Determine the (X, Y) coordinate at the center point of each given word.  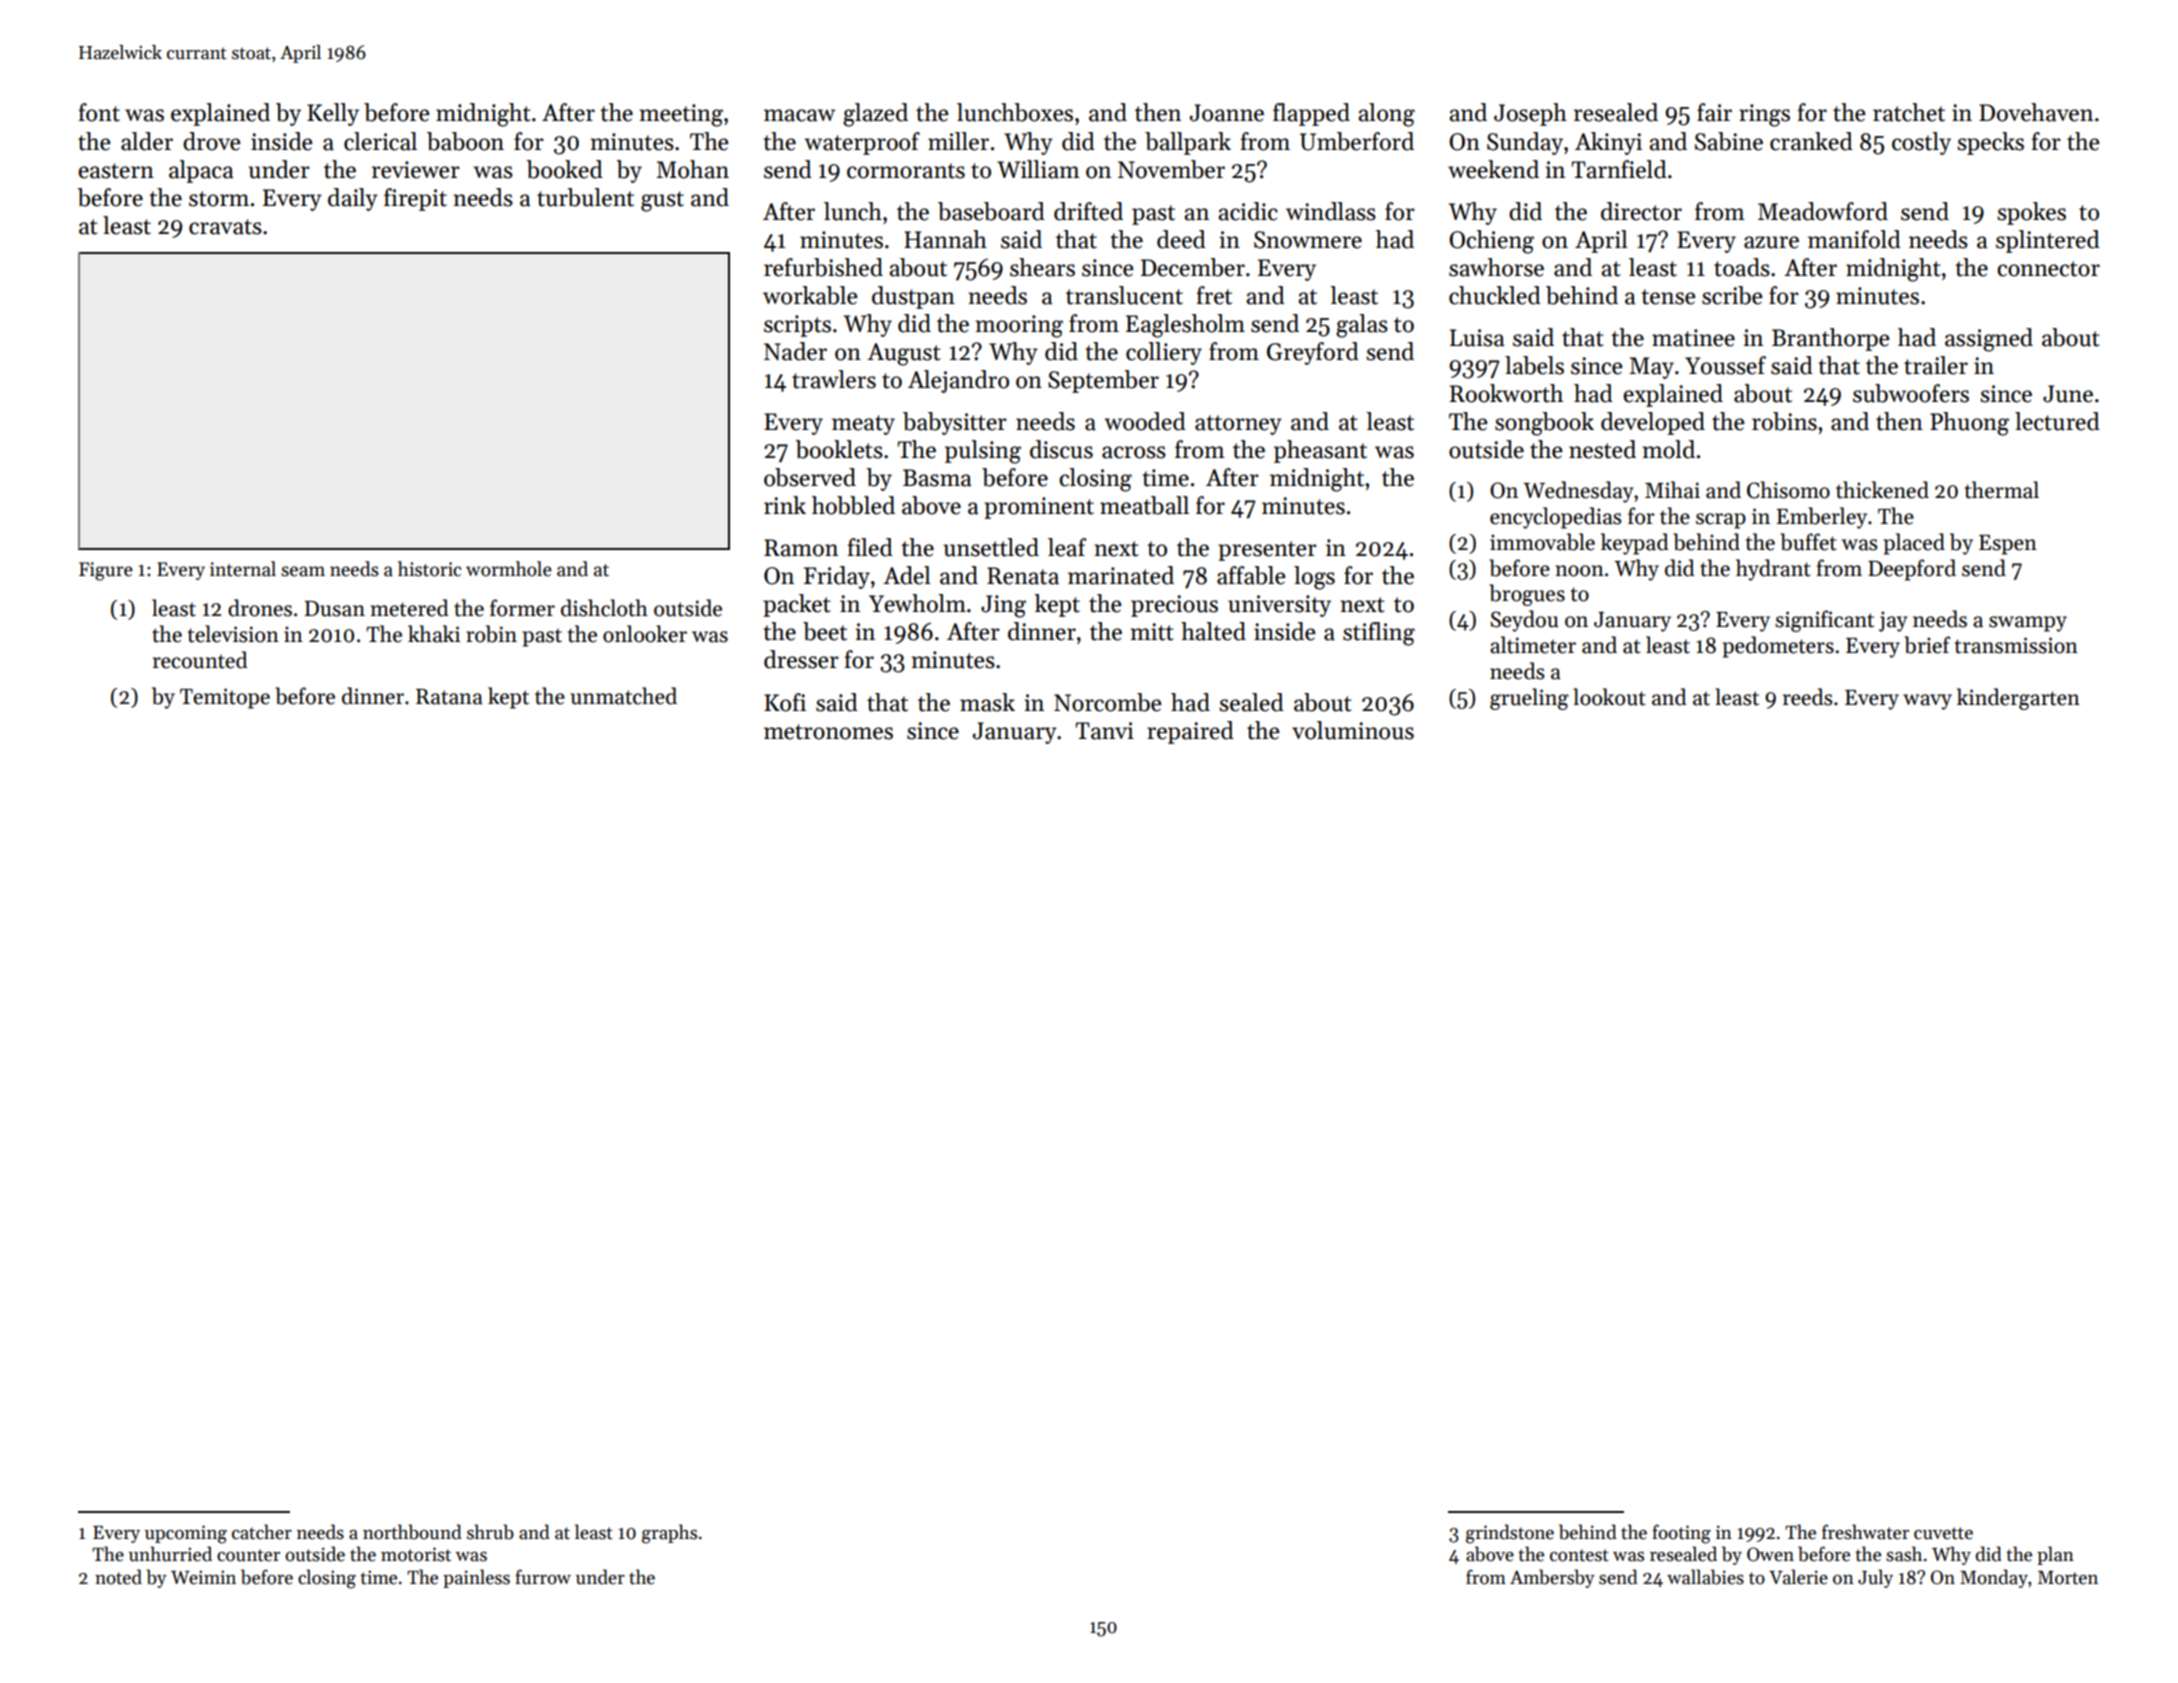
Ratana (449, 697)
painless (476, 1578)
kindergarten (2018, 699)
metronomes (828, 732)
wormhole (509, 569)
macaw (799, 115)
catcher (262, 1532)
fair (1714, 112)
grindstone (1510, 1534)
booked (564, 169)
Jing (1003, 606)
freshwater (1865, 1532)
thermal (2002, 490)
